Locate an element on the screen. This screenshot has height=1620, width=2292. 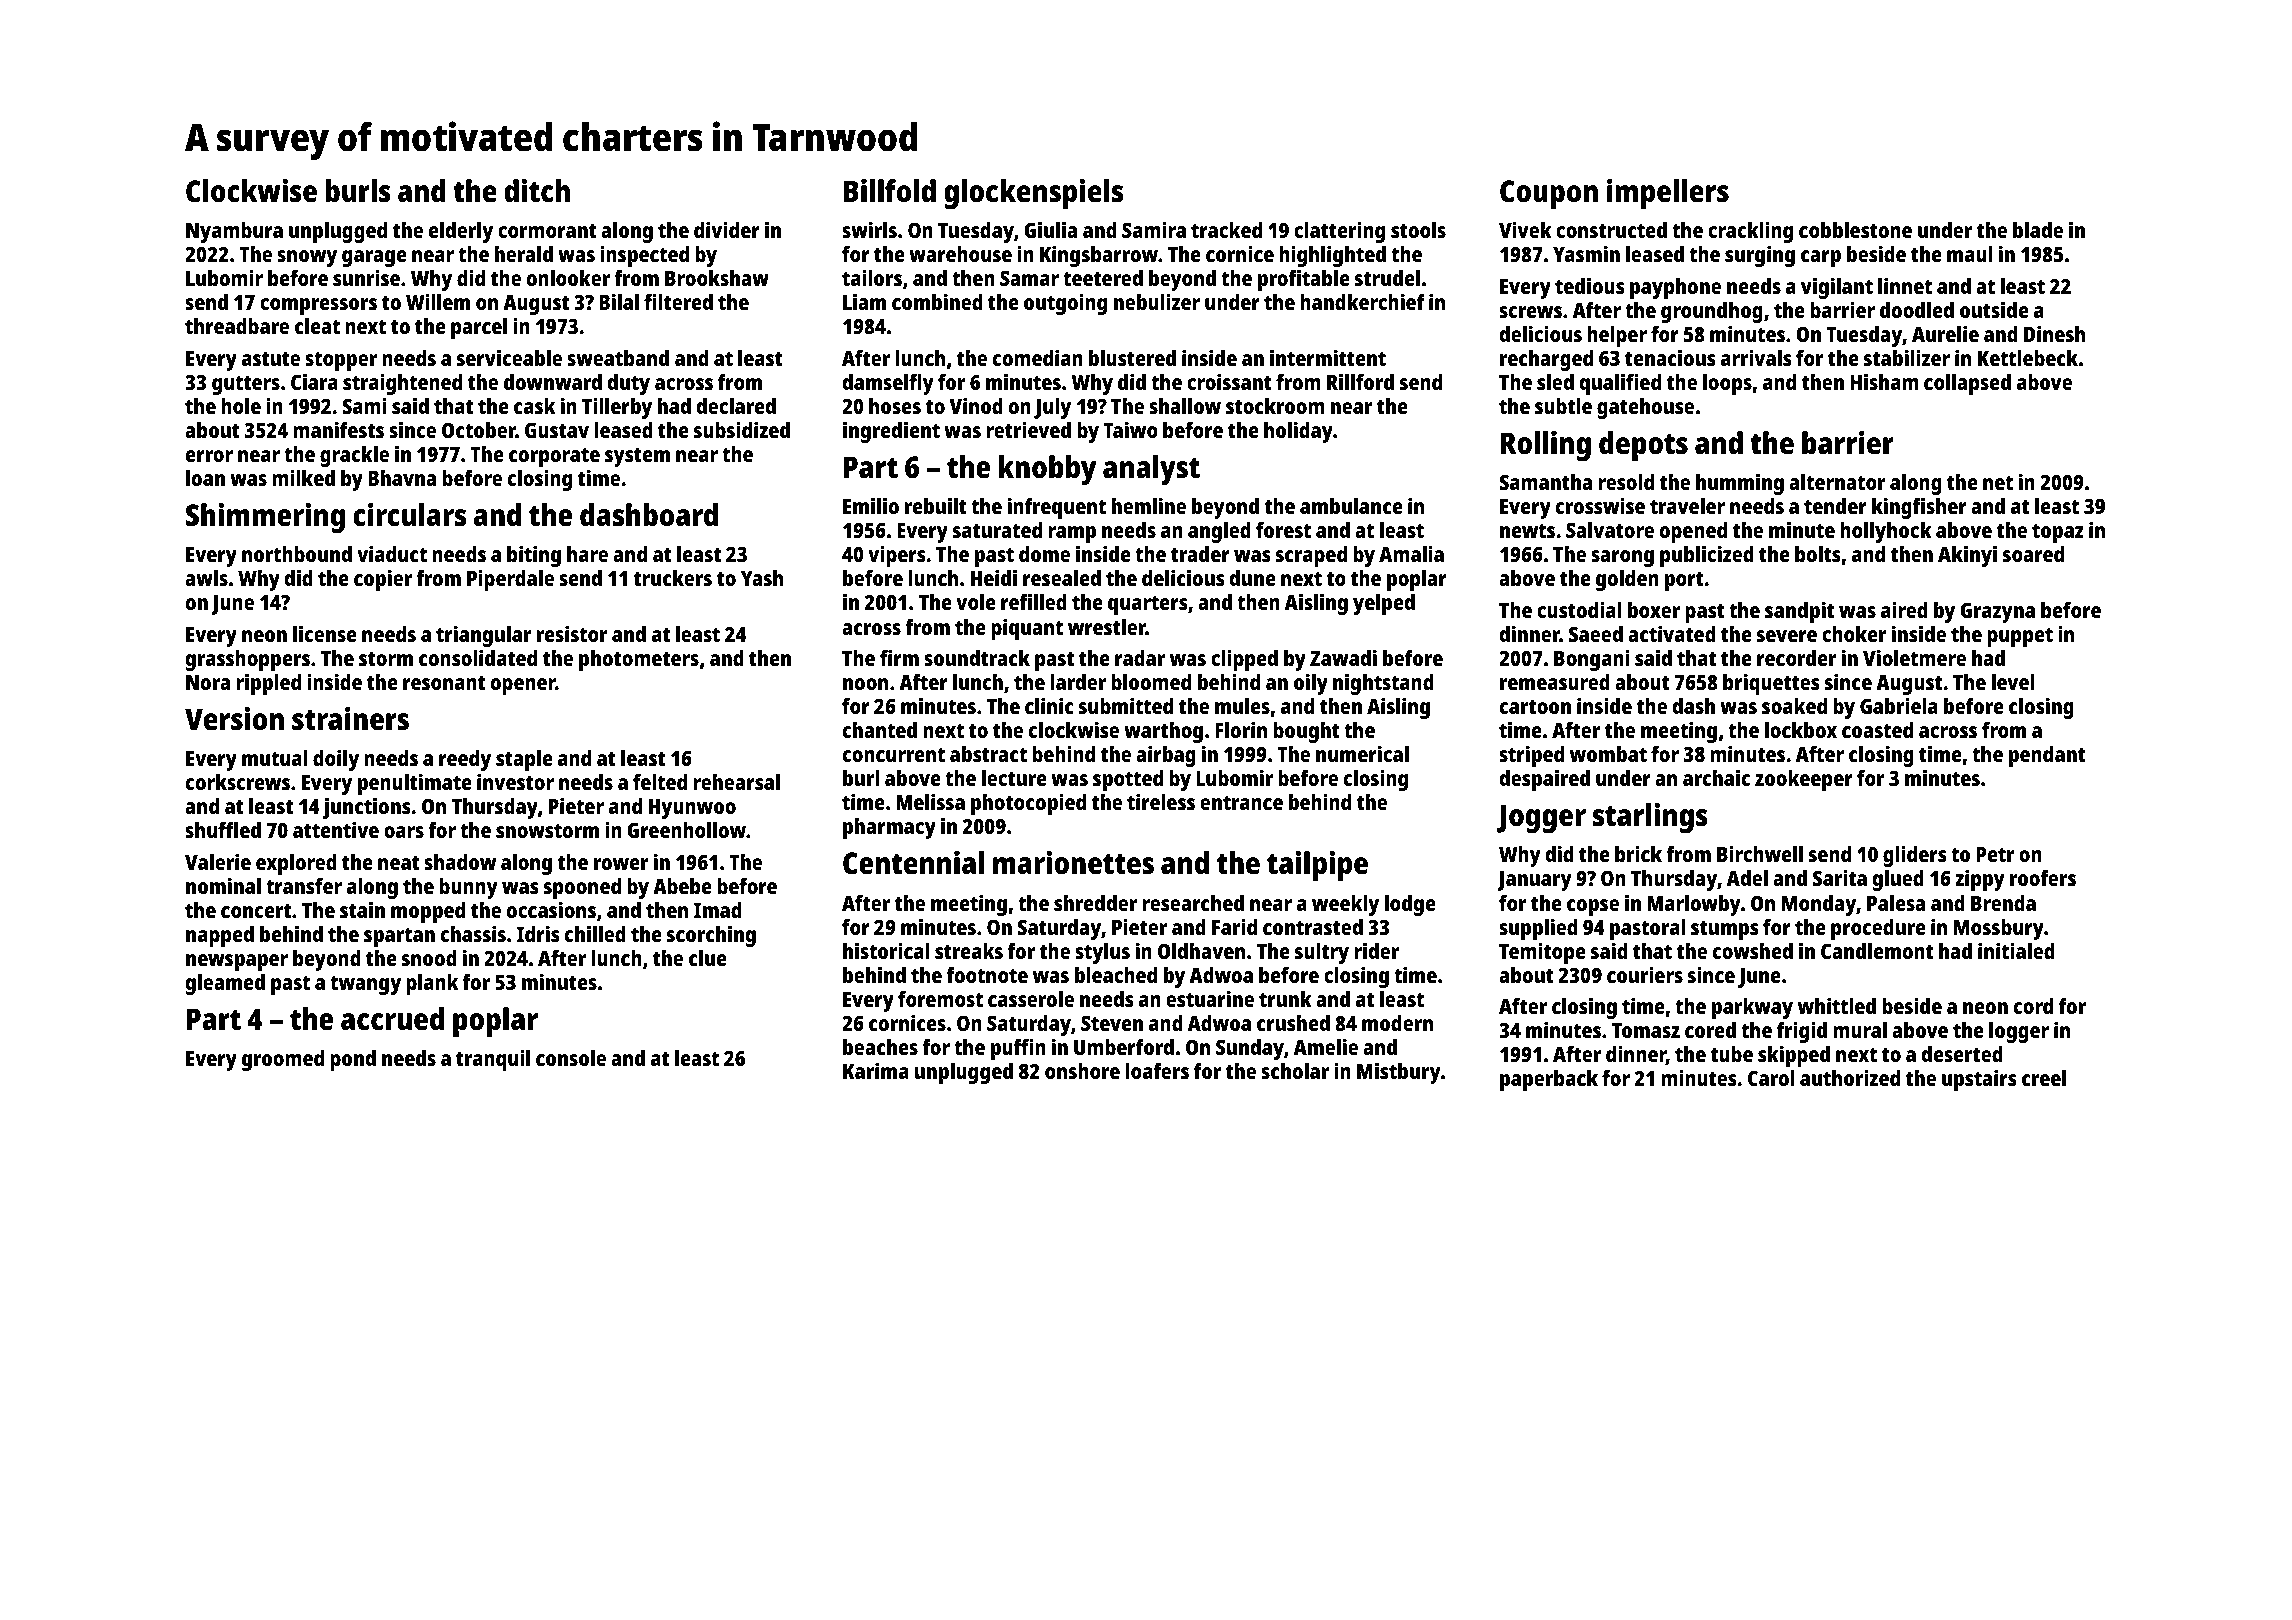
Shimmering is located at coordinates (265, 518).
